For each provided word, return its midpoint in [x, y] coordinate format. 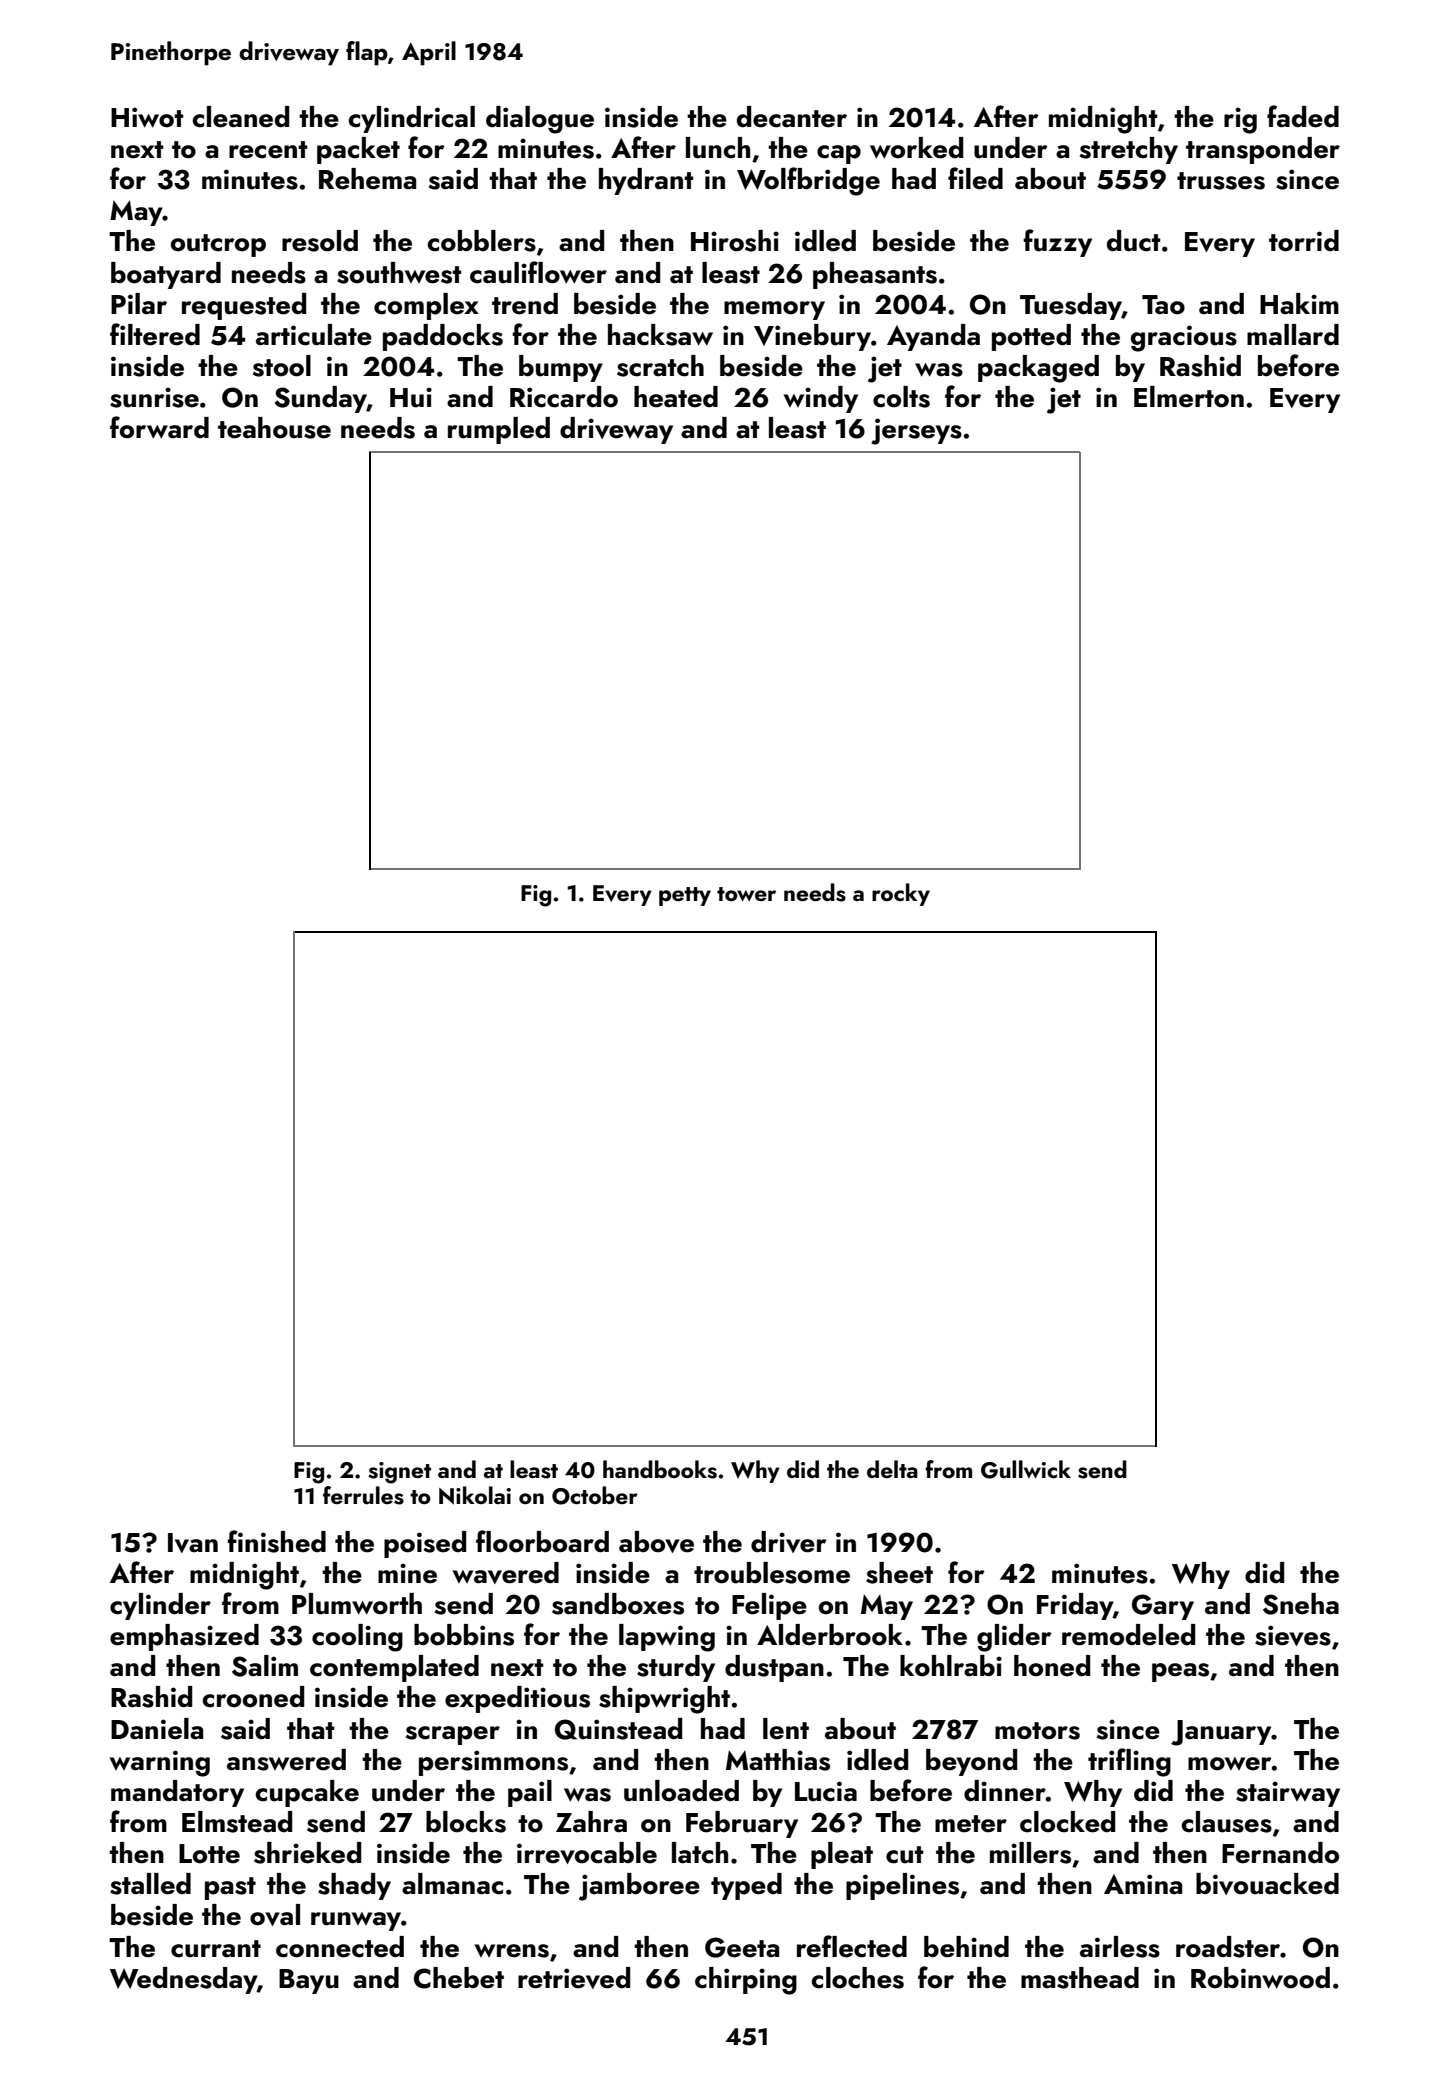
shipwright [664, 1700]
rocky [901, 894]
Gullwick [1026, 1469]
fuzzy [1057, 243]
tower [746, 894]
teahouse [274, 428]
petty [685, 896]
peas [1180, 1672]
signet [399, 1473]
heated [676, 397]
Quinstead [618, 1729]
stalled [150, 1884]
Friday [1075, 1606]
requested [244, 306]
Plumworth [357, 1604]
